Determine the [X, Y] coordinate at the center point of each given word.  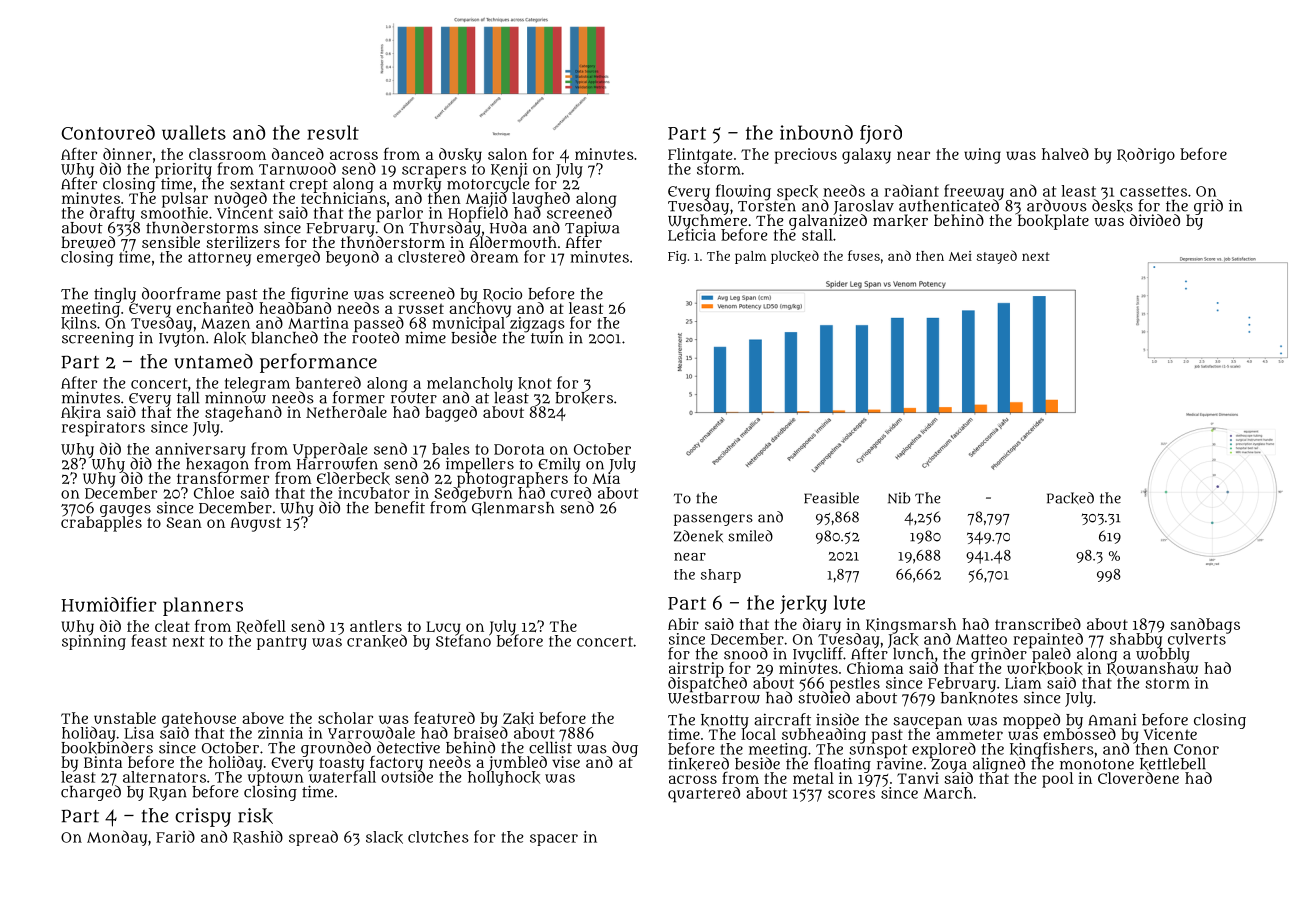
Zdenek [698, 536]
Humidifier [109, 604]
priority [183, 170]
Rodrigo [1146, 156]
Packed [1070, 498]
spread [313, 838]
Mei [960, 256]
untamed [213, 361]
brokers [584, 398]
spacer [554, 840]
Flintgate [700, 155]
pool [1057, 780]
